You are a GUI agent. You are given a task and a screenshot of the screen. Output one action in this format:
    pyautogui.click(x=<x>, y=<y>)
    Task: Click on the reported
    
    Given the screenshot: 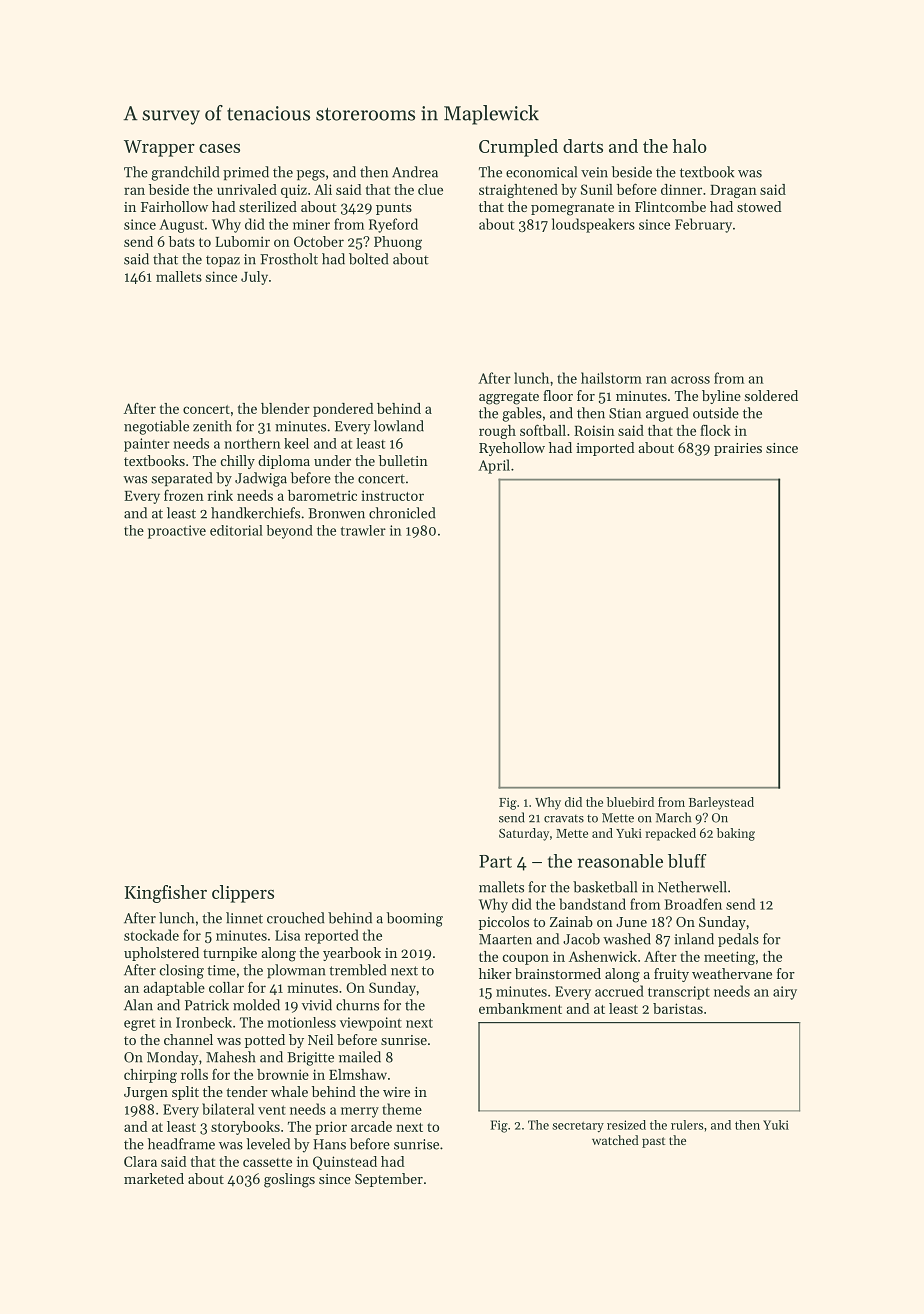 What is the action you would take?
    pyautogui.click(x=332, y=936)
